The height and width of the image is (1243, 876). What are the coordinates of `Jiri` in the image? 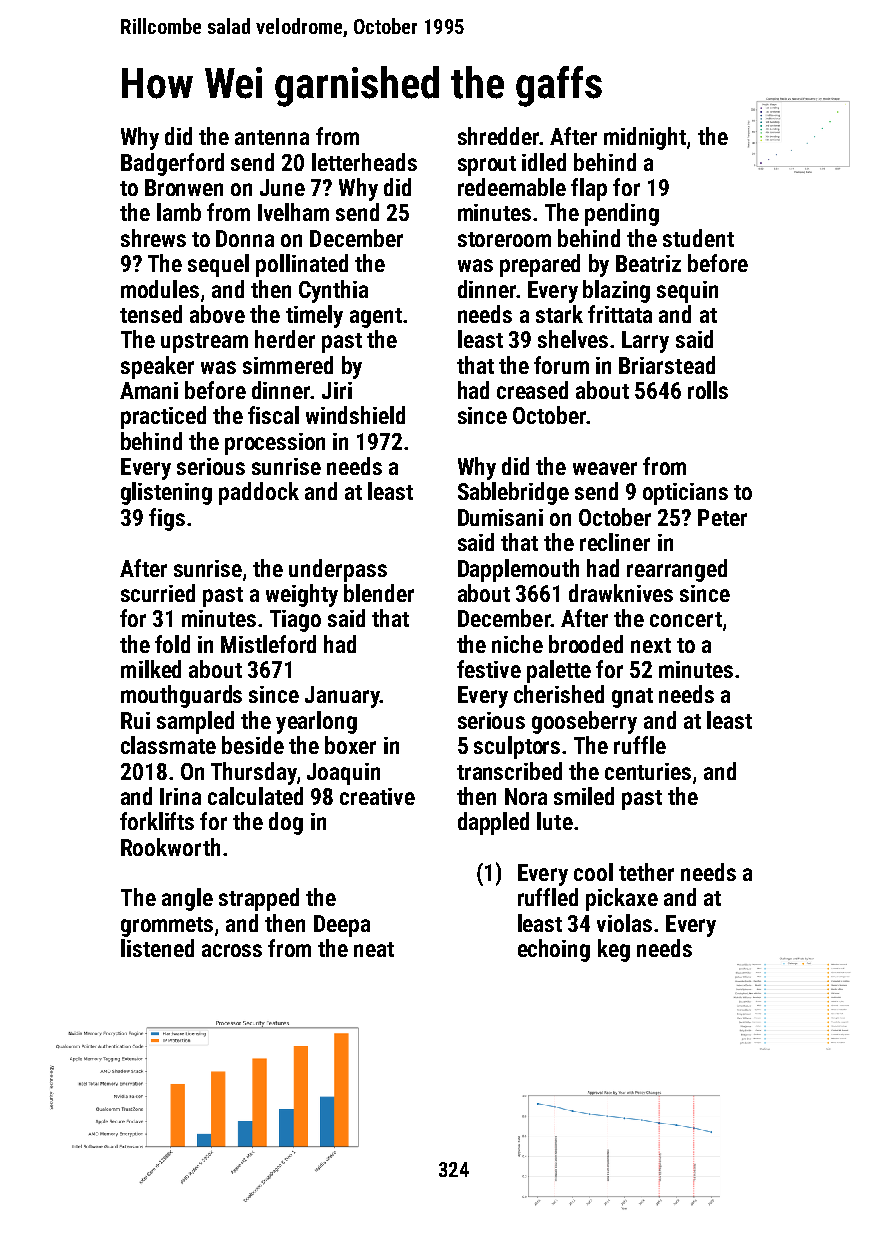 It's located at (337, 390).
